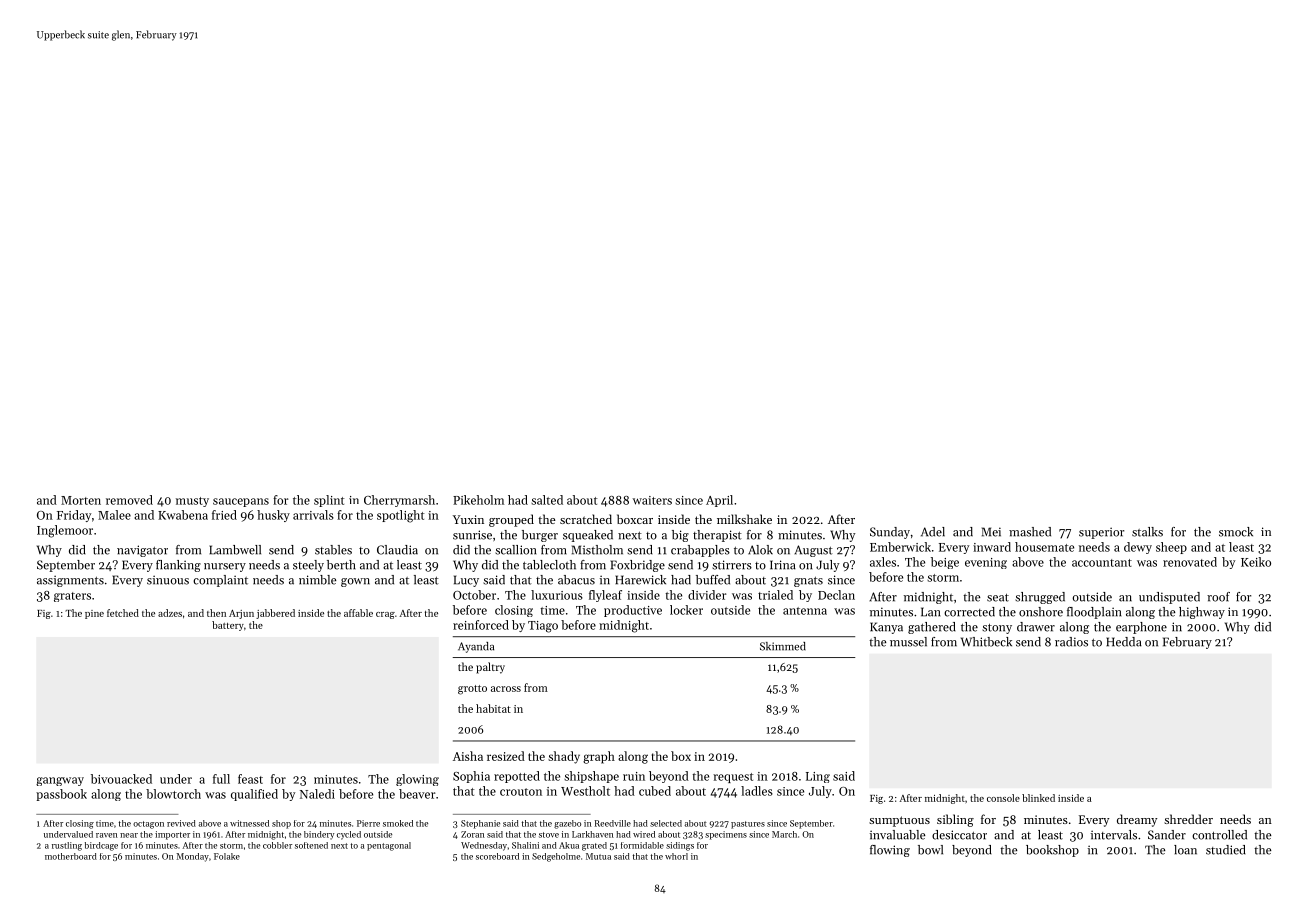  Describe the element at coordinates (719, 501) in the image. I see `April` at that location.
